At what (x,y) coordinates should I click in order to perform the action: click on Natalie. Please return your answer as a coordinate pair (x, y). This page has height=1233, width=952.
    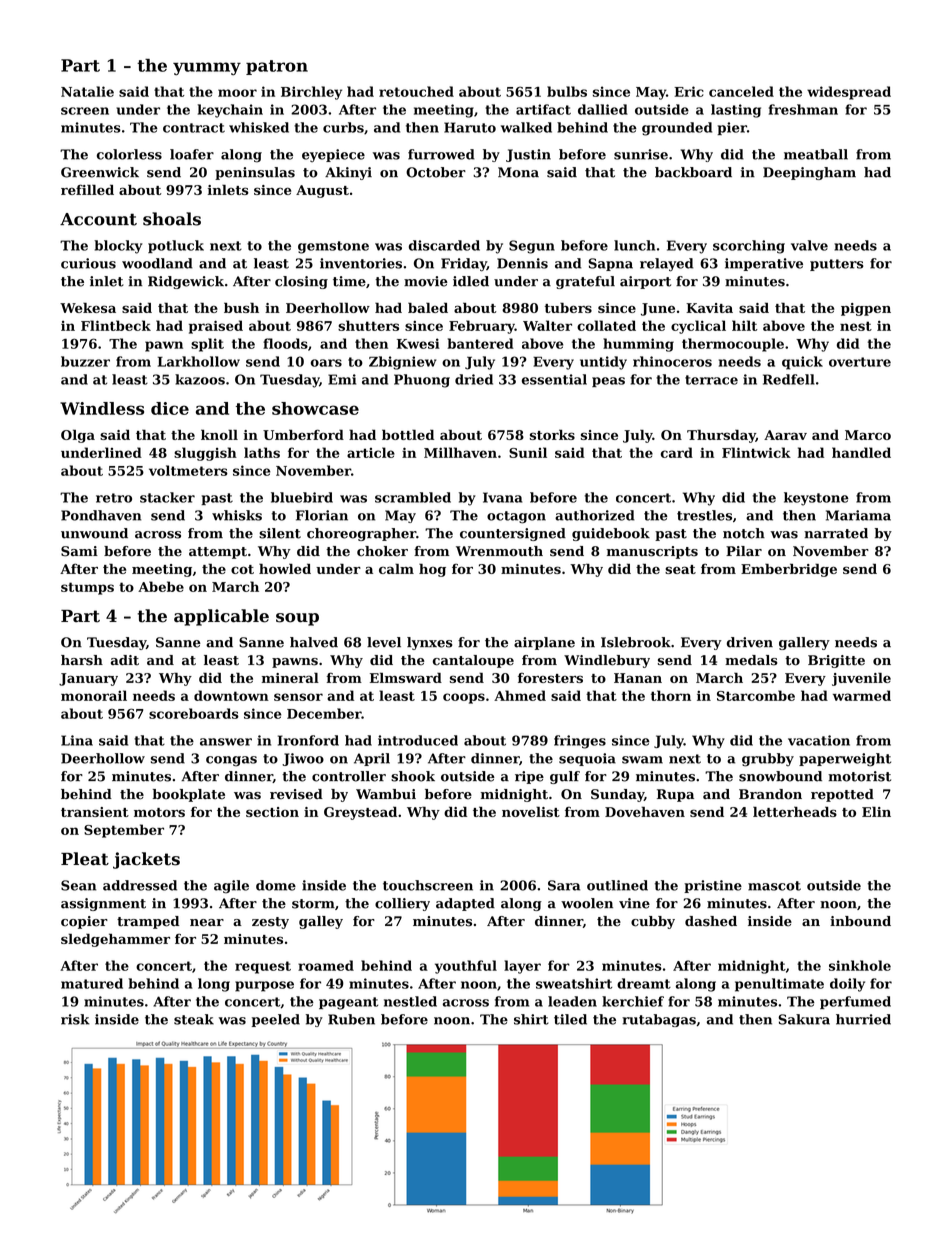
    Looking at the image, I should click on (87, 91).
